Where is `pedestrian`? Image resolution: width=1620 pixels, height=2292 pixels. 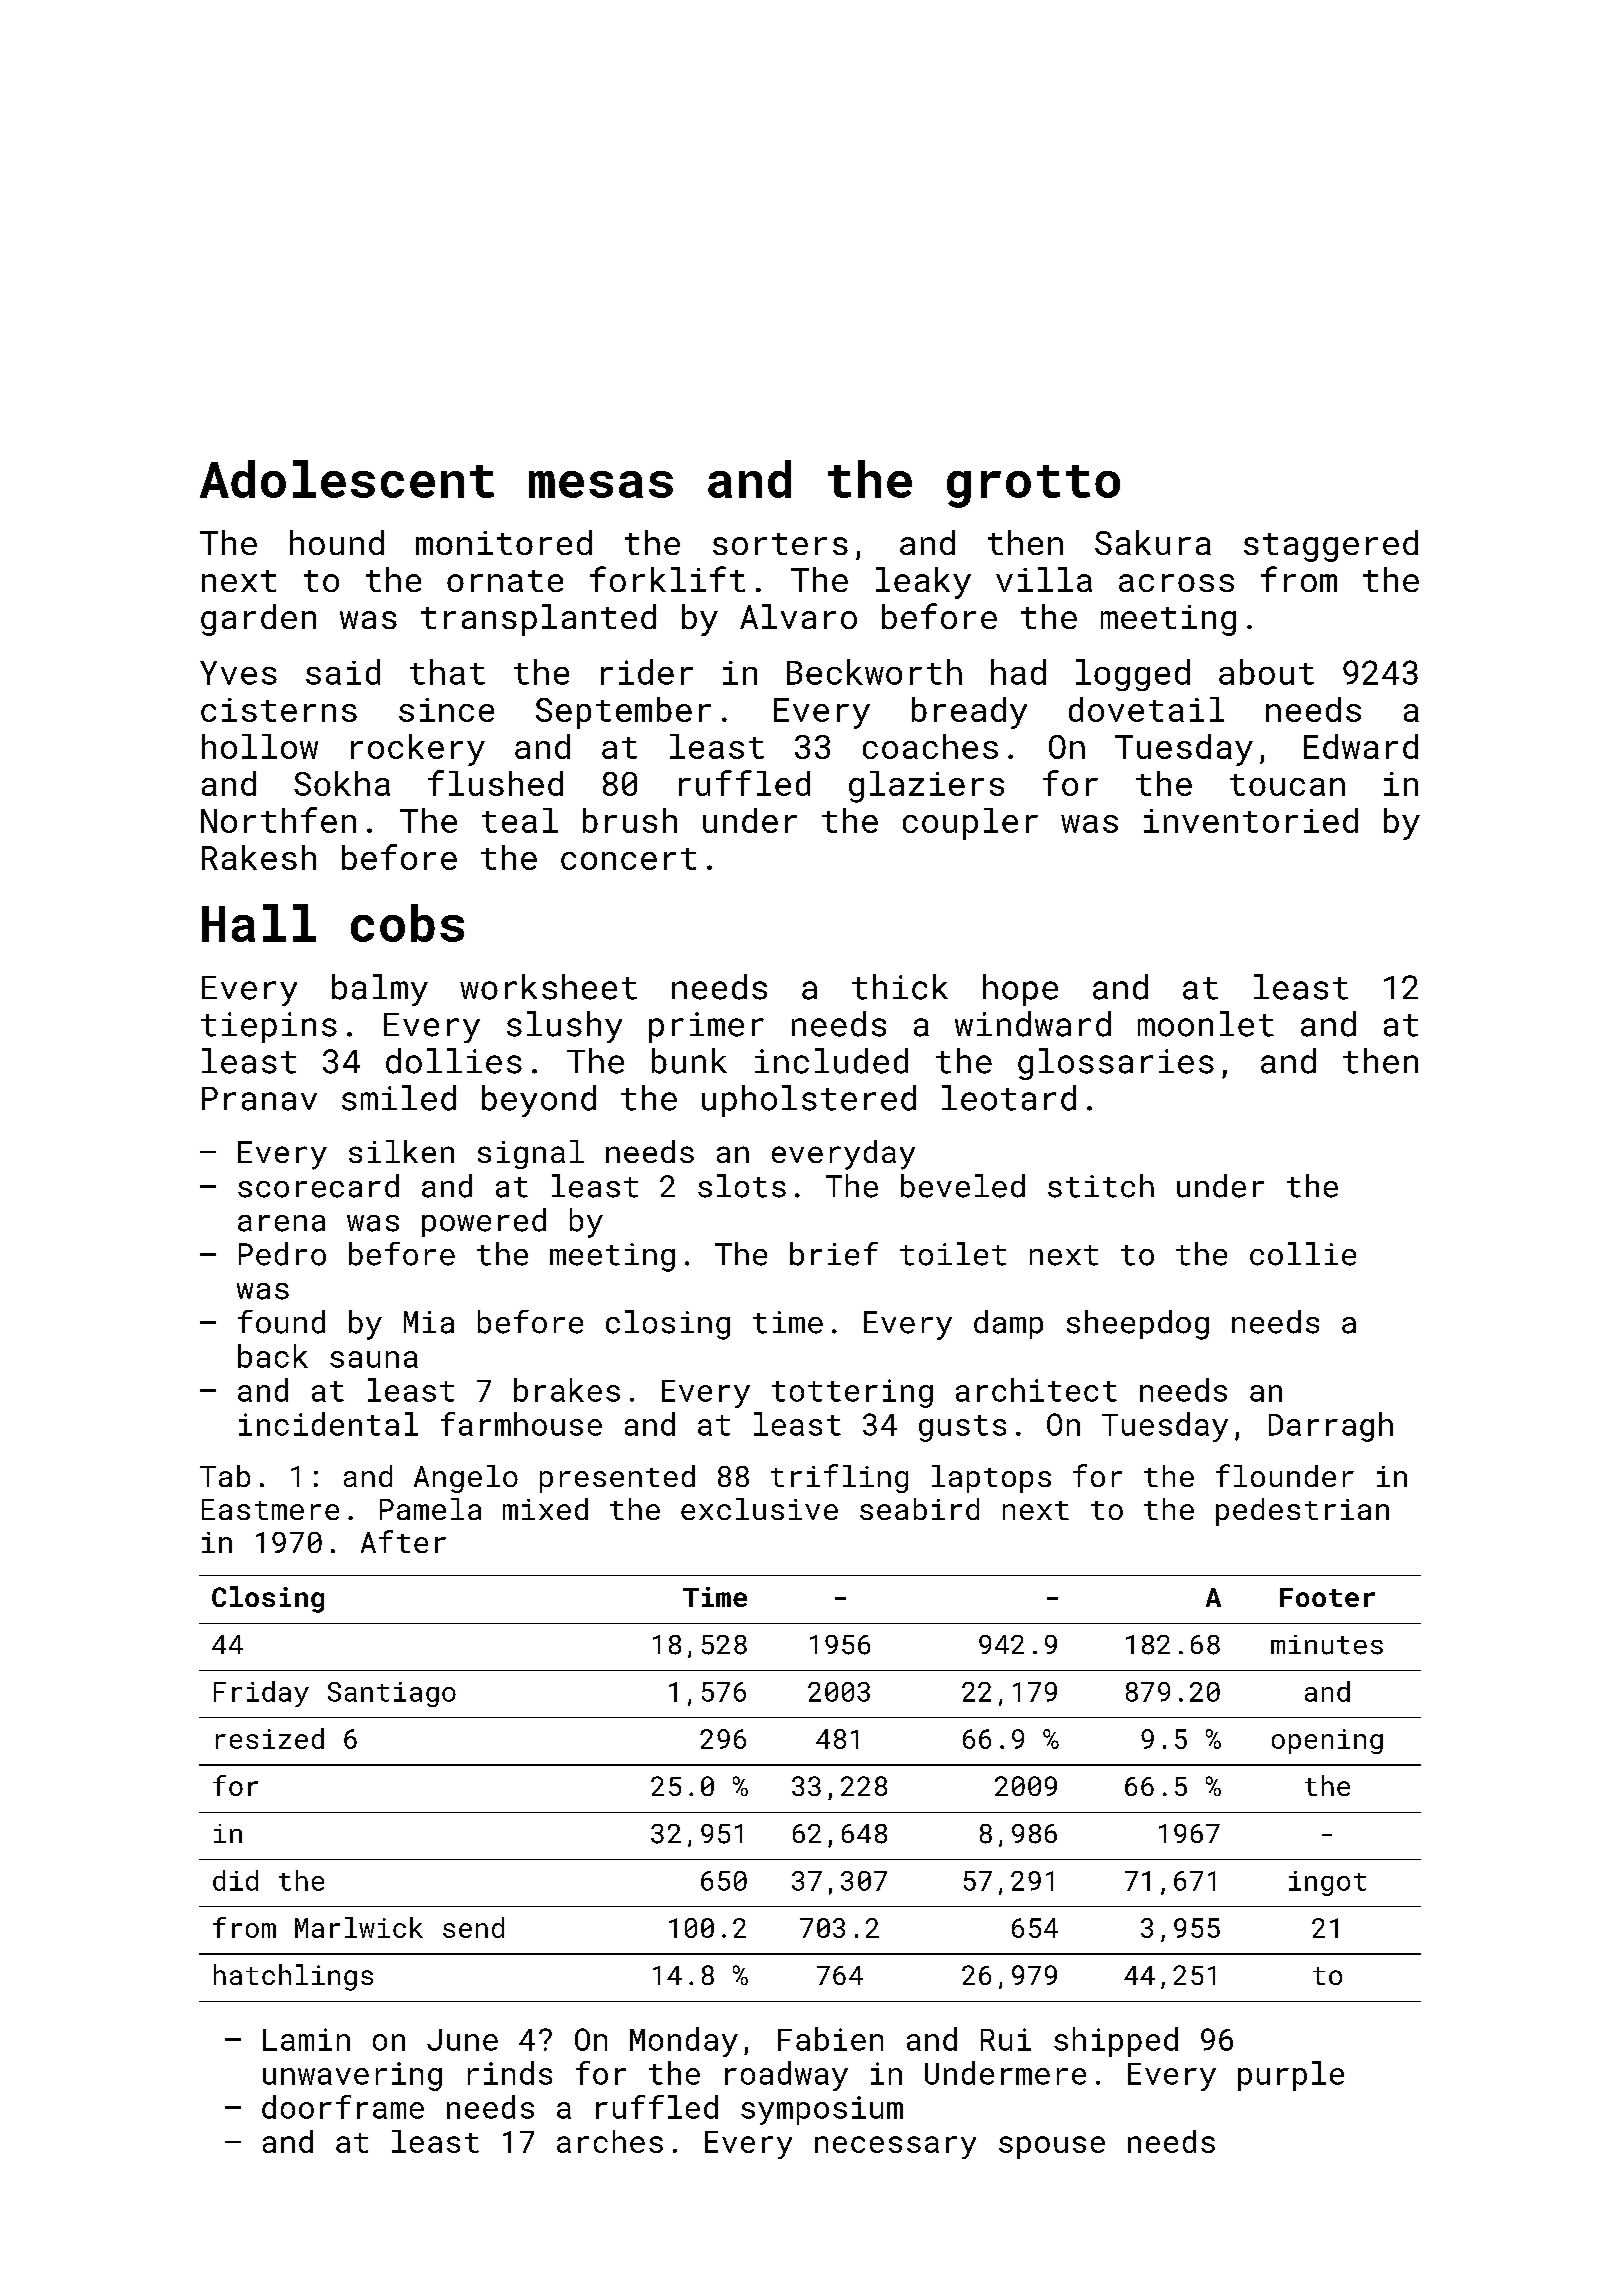
pedestrian is located at coordinates (1302, 1512).
